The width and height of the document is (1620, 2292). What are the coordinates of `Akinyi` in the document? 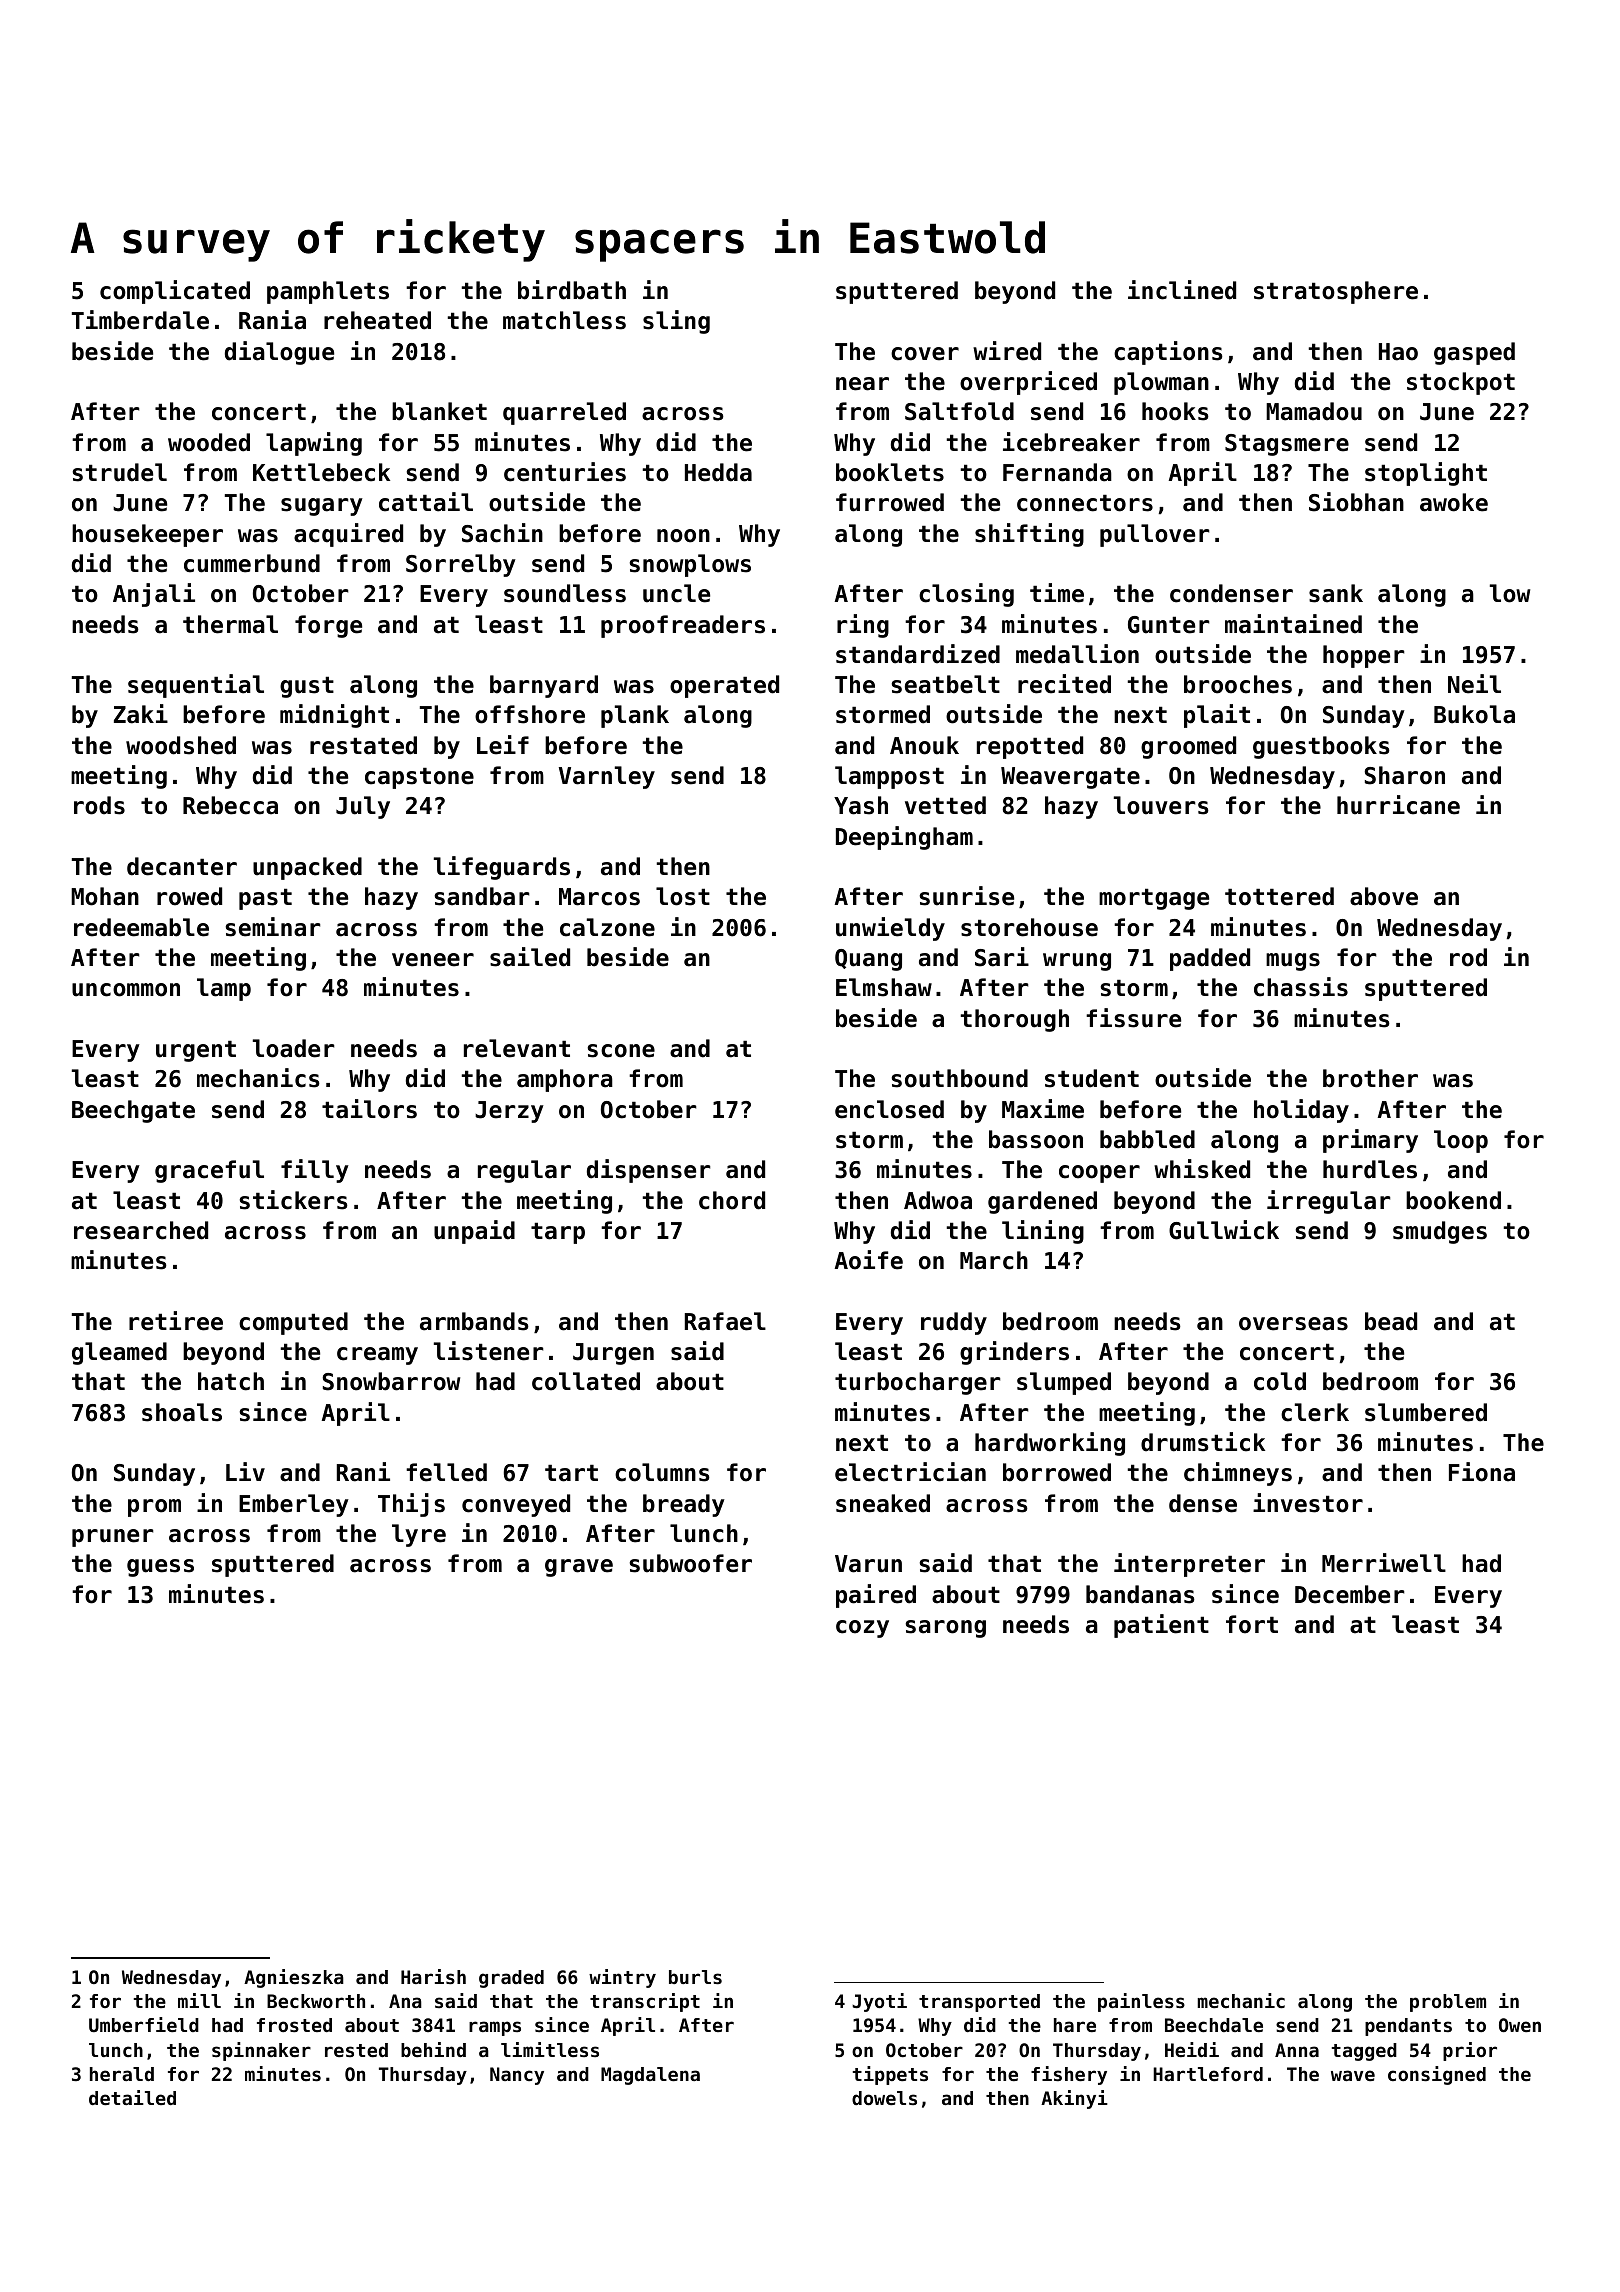 It's located at (1074, 2099).
